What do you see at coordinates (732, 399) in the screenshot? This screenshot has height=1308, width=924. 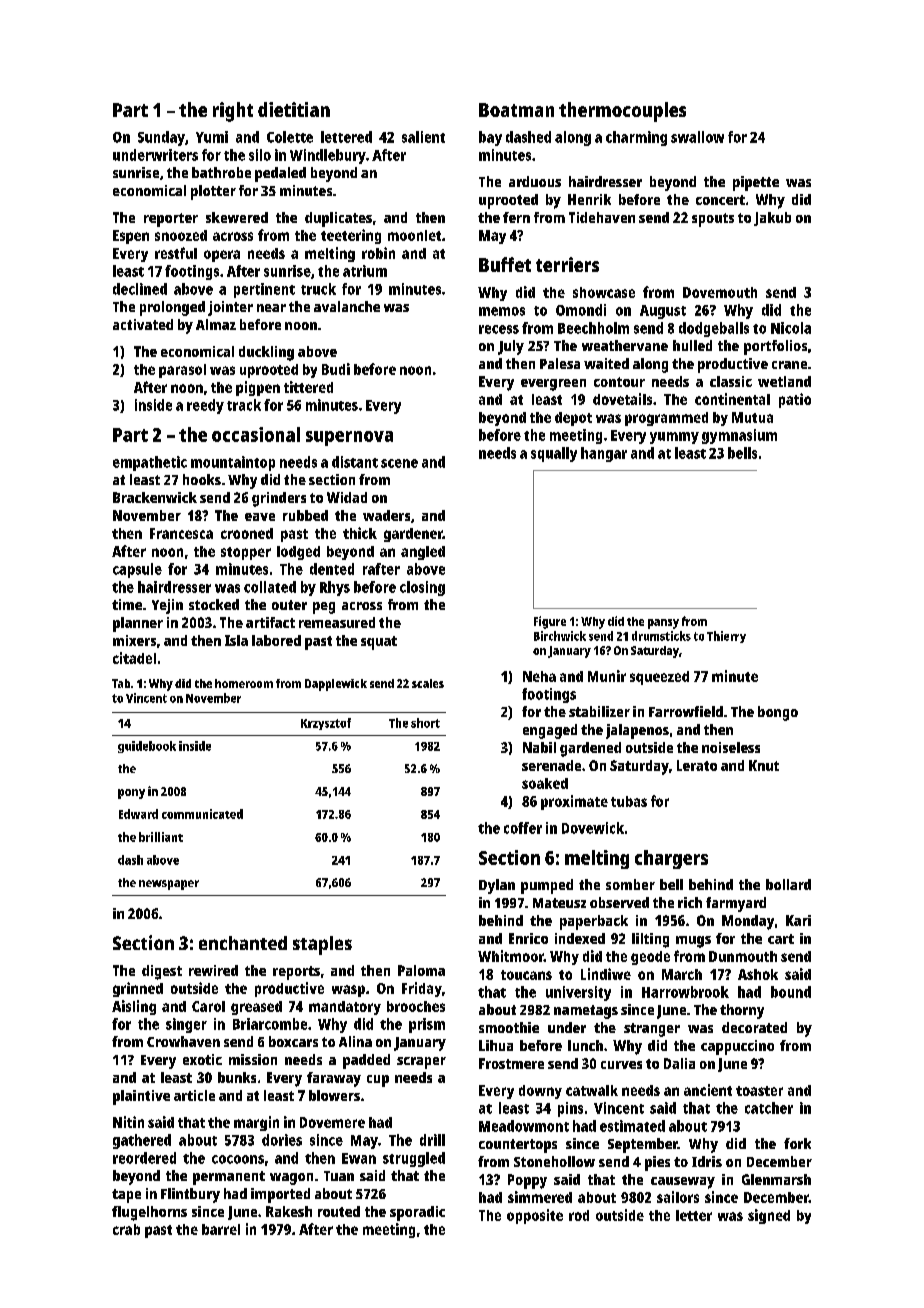 I see `continental` at bounding box center [732, 399].
